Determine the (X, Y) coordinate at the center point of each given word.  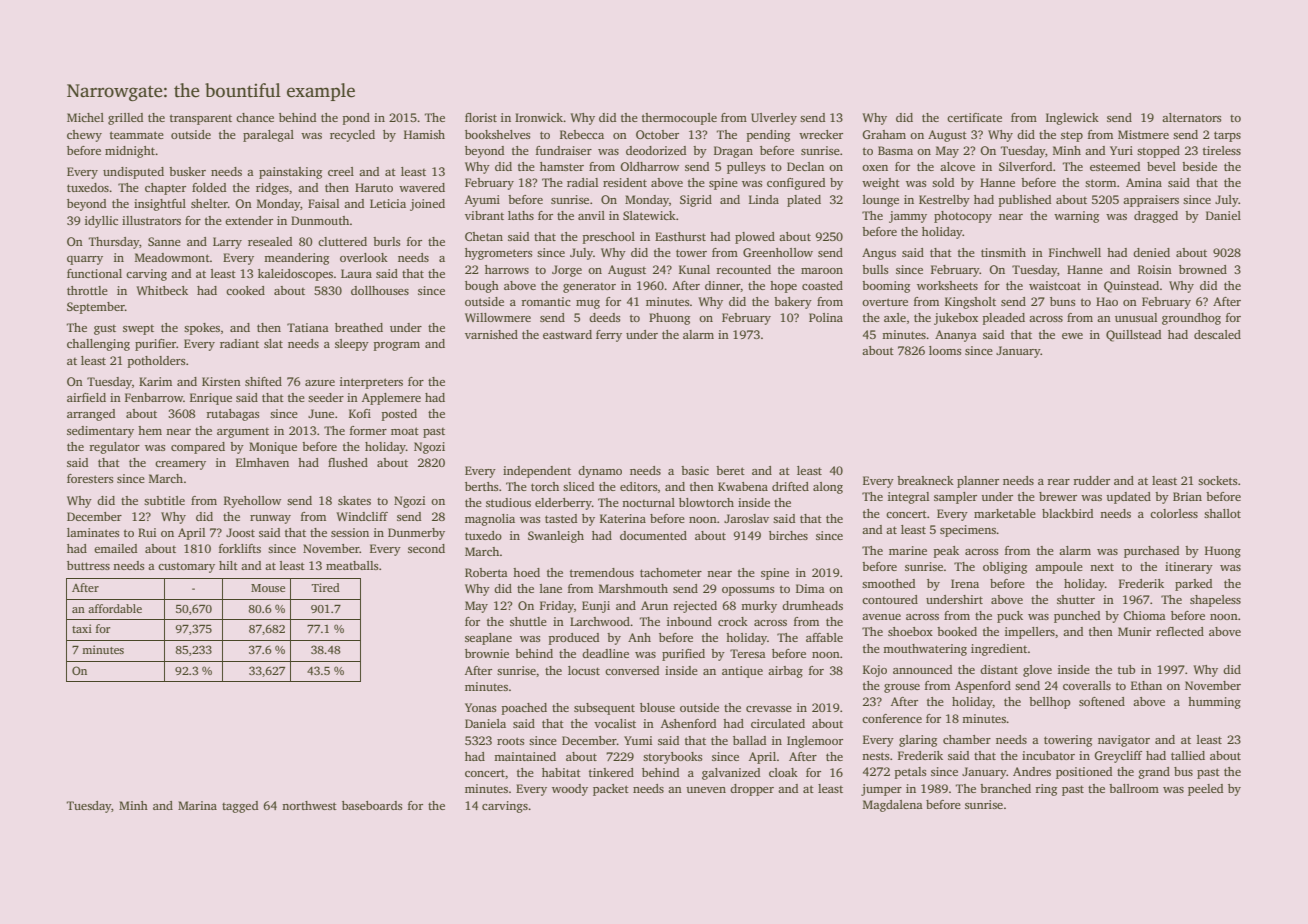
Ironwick (539, 117)
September (96, 308)
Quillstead (1133, 336)
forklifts (240, 548)
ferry (609, 336)
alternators (1191, 117)
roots (510, 741)
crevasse (769, 709)
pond (356, 119)
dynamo (600, 472)
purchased (1151, 552)
